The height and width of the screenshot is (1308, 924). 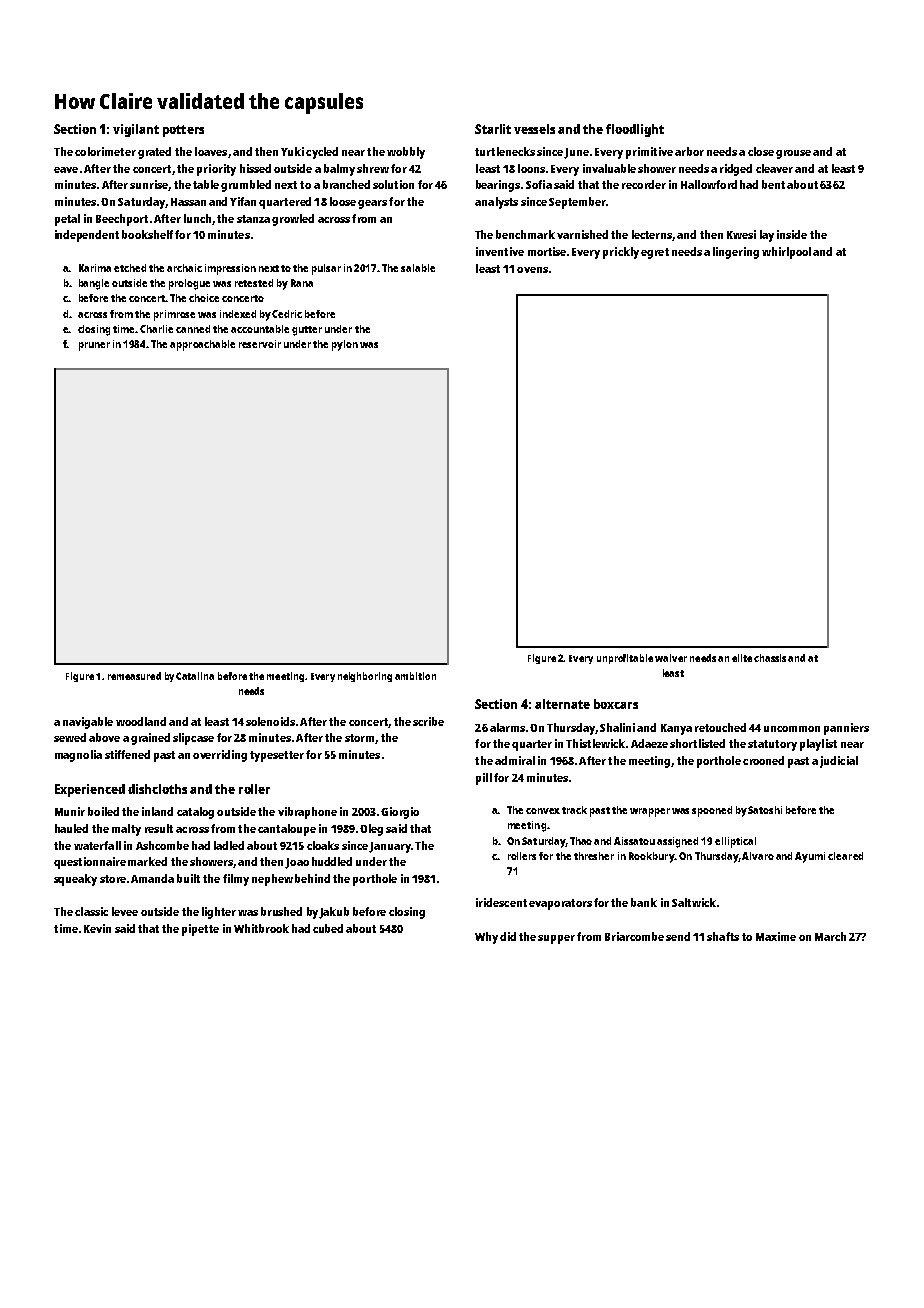 What do you see at coordinates (255, 168) in the screenshot?
I see `hissed` at bounding box center [255, 168].
